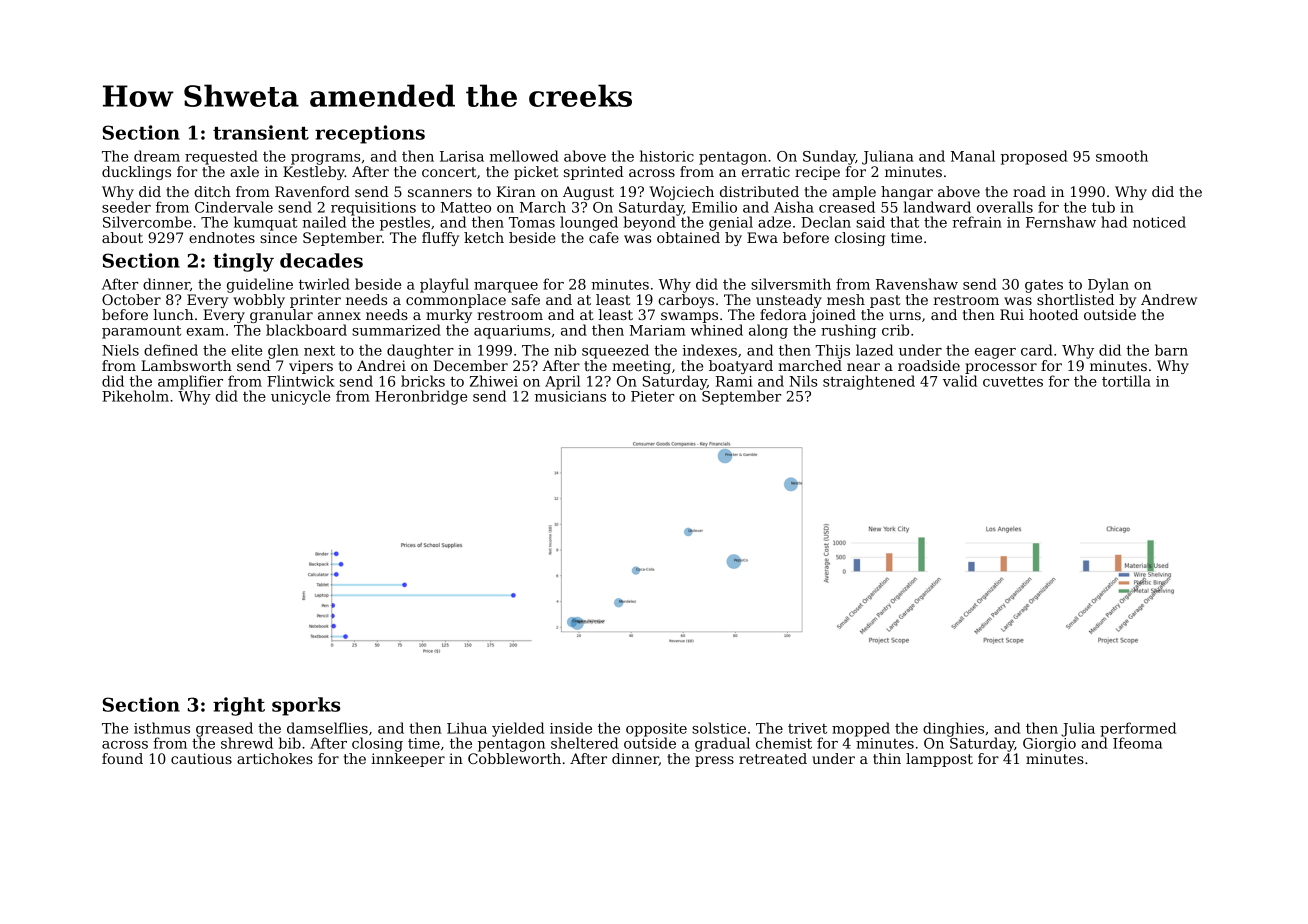 Image resolution: width=1308 pixels, height=924 pixels. What do you see at coordinates (327, 728) in the screenshot?
I see `damselflies` at bounding box center [327, 728].
